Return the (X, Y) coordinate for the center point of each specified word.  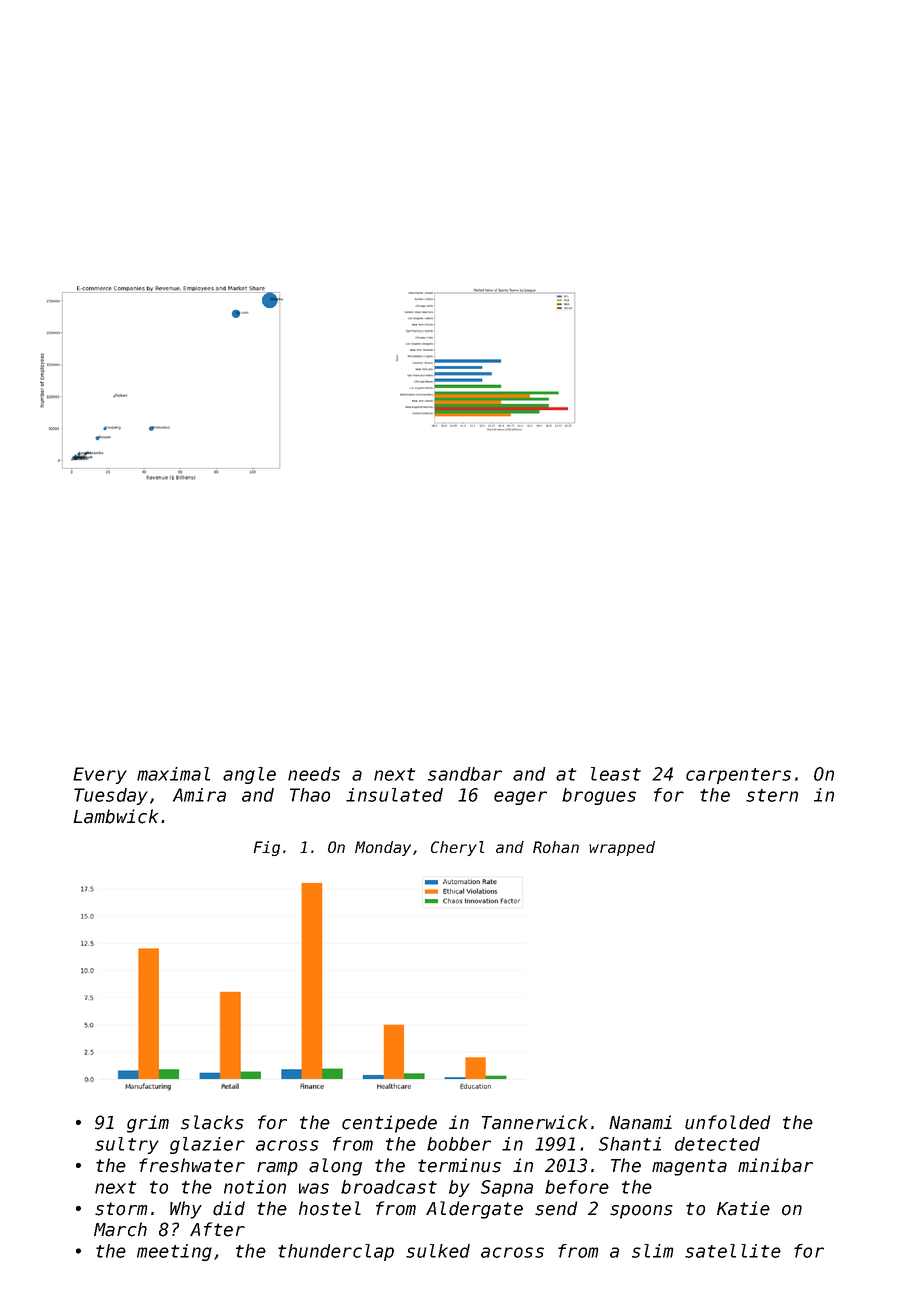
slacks (212, 1122)
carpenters (738, 776)
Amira (199, 795)
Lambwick (115, 816)
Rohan (556, 847)
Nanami (640, 1122)
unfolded (727, 1122)
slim (652, 1251)
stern (772, 795)
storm (121, 1209)
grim (148, 1124)
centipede (389, 1124)
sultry (127, 1145)
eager (520, 798)
